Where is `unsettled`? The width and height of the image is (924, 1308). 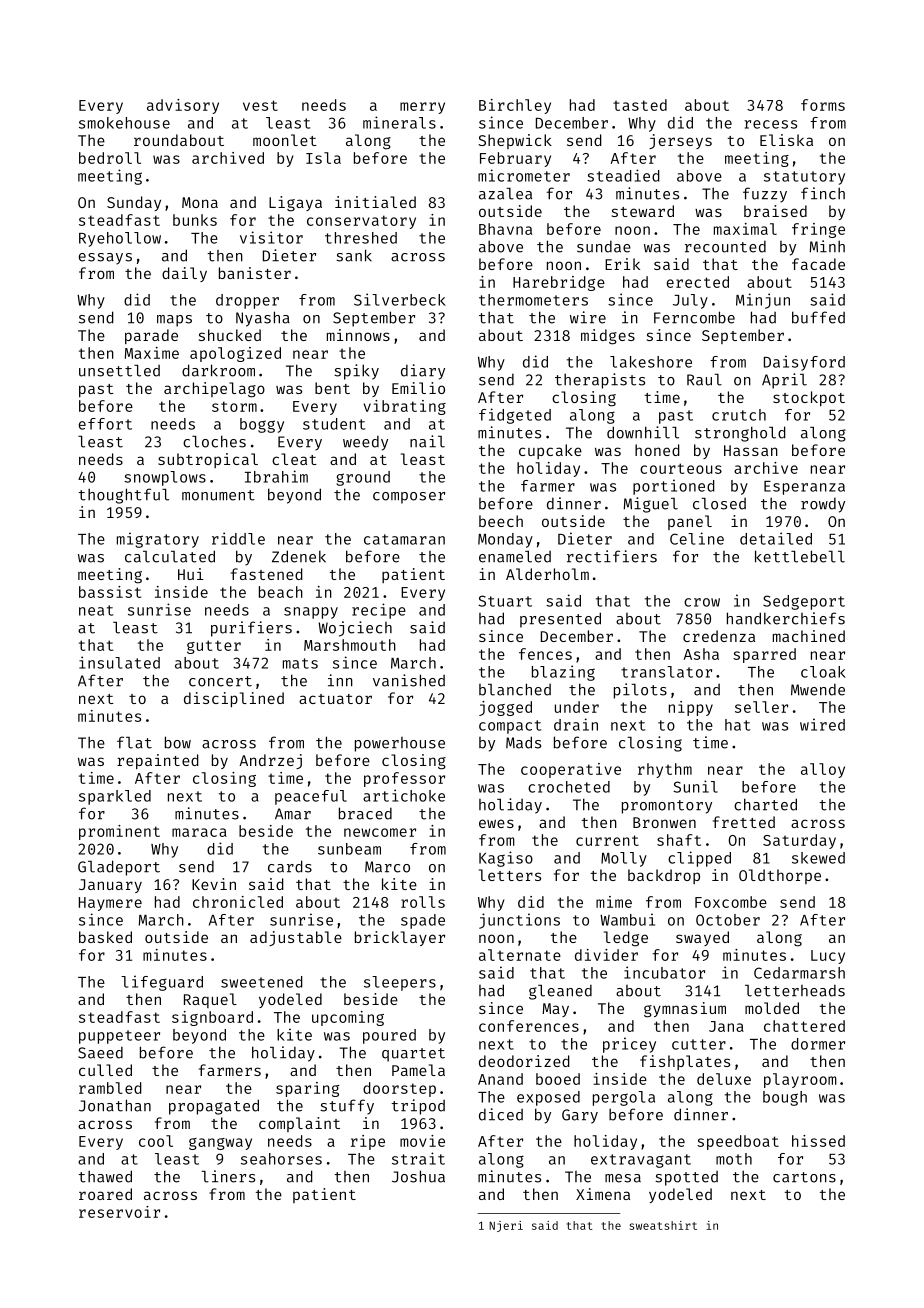 unsettled is located at coordinates (119, 371).
